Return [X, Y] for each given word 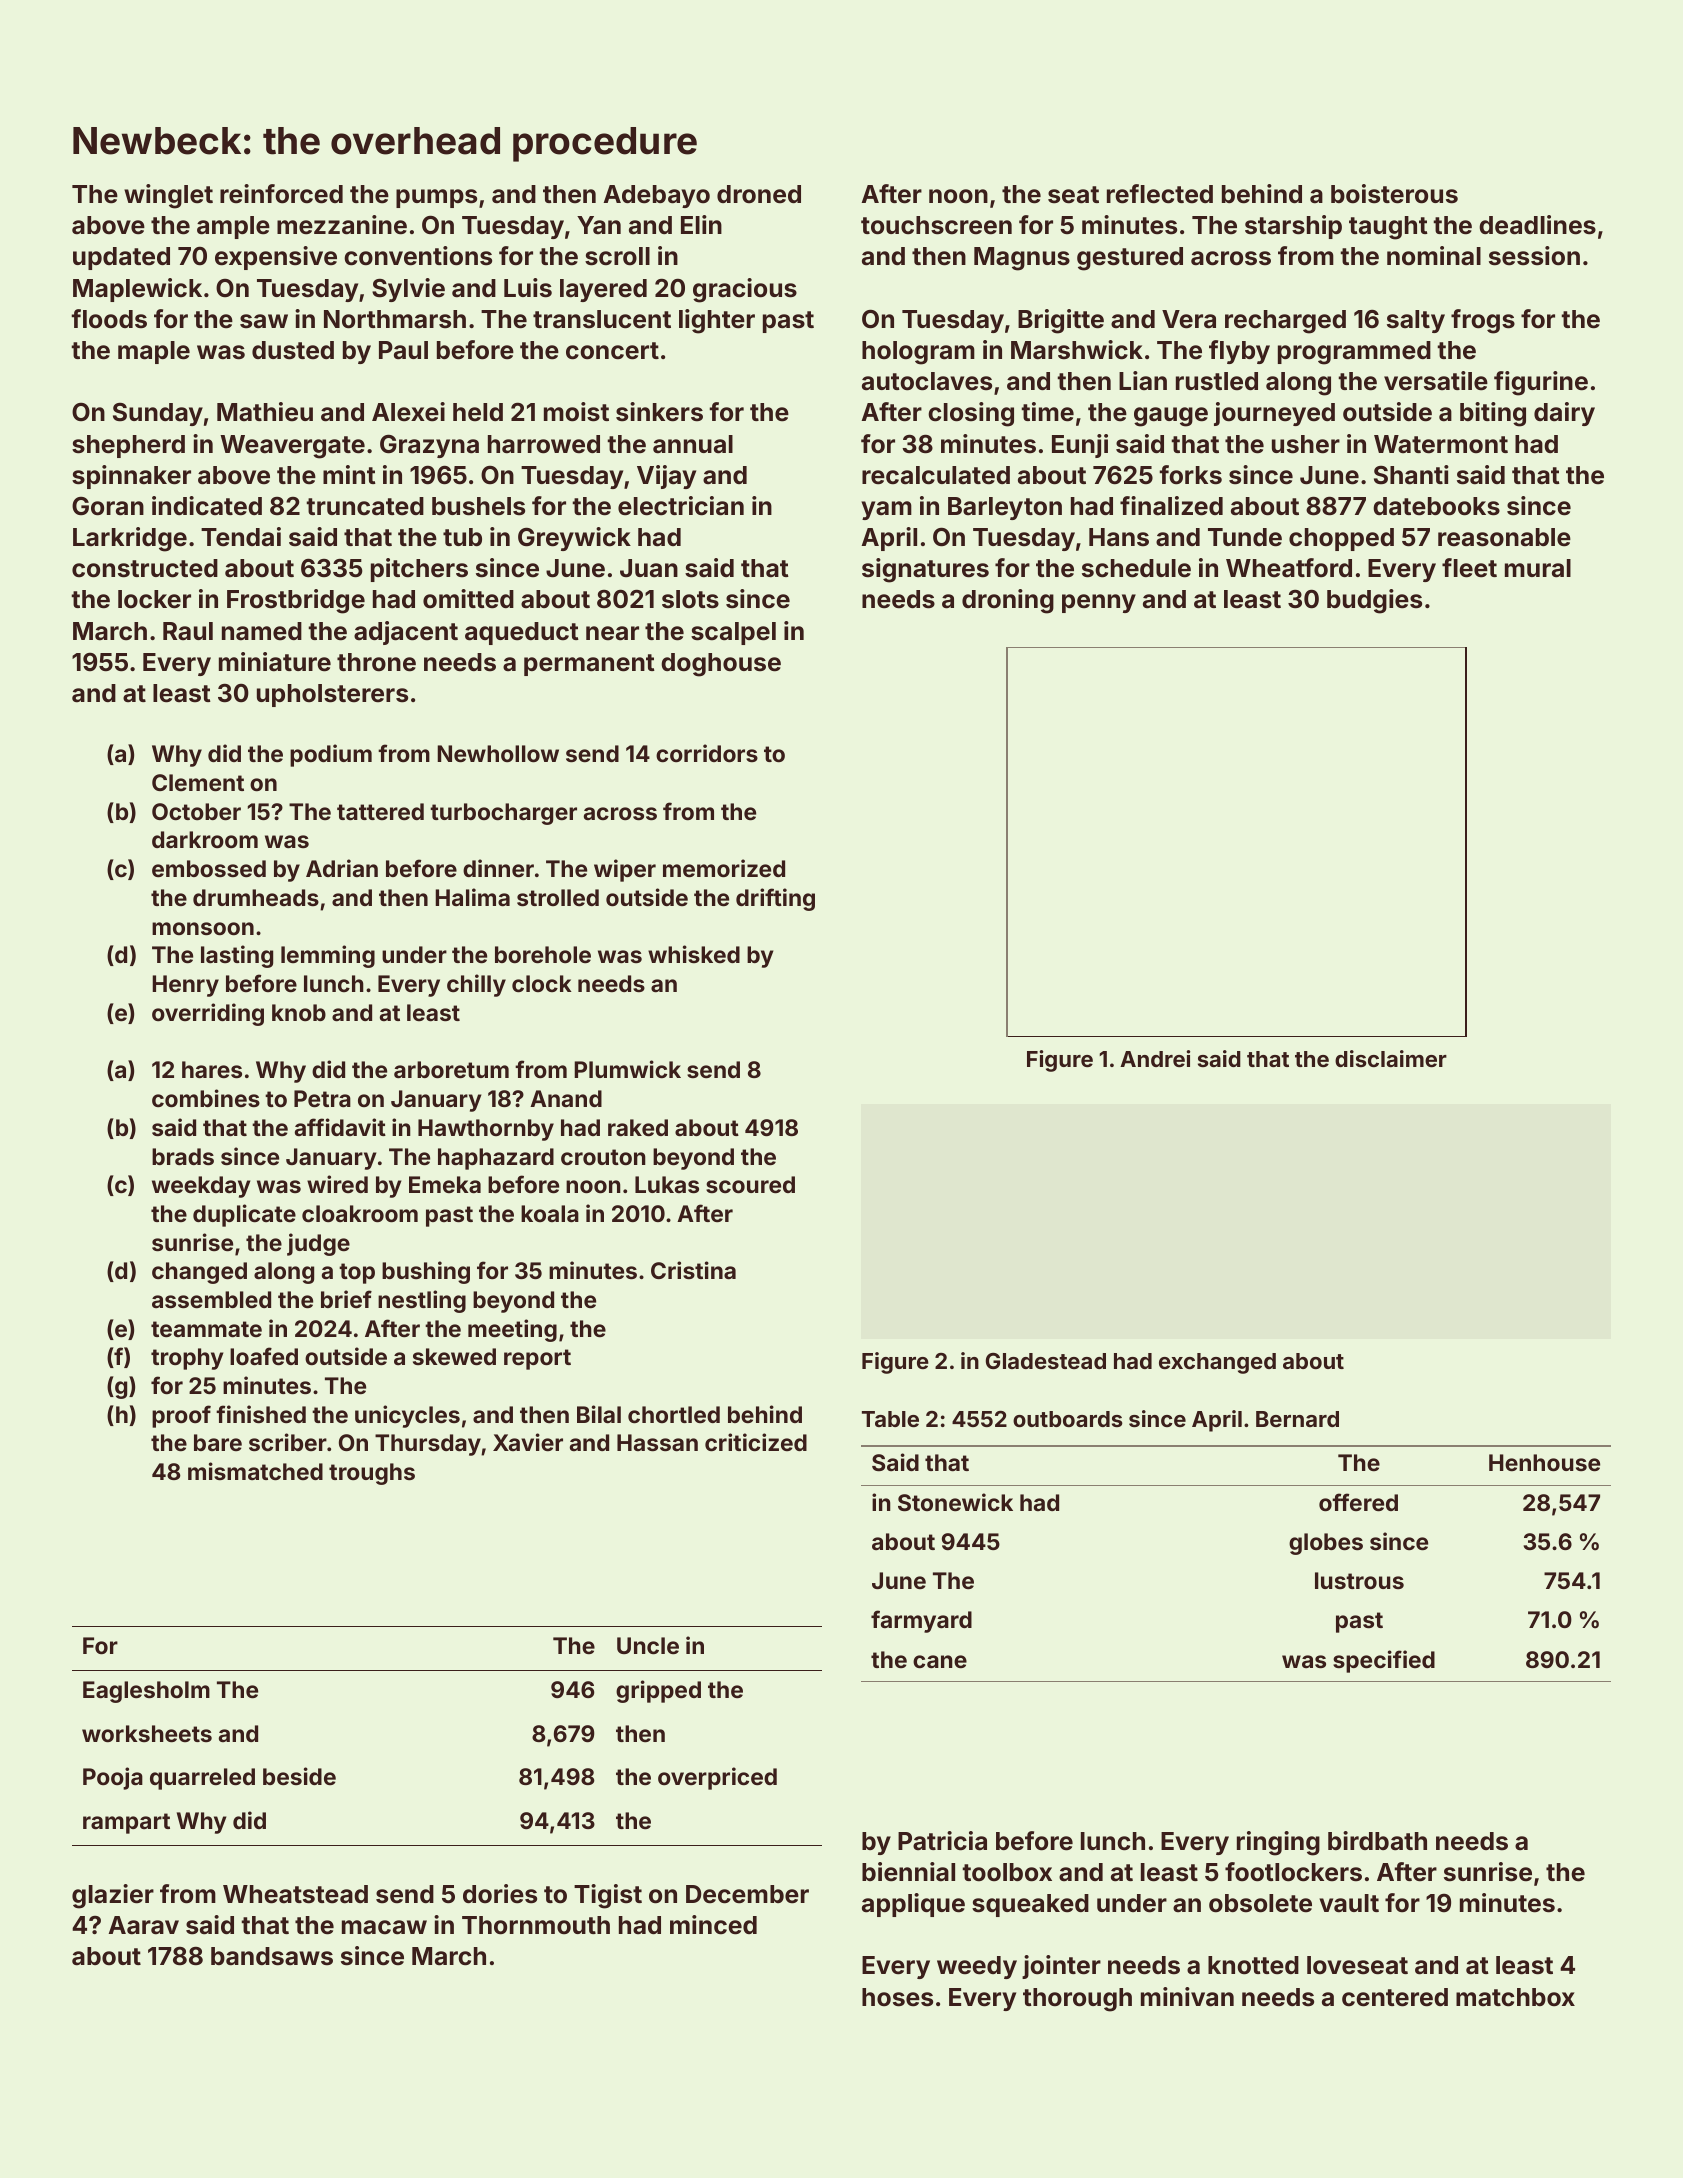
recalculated [936, 475]
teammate [206, 1329]
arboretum [451, 1069]
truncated [365, 506]
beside [299, 1776]
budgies [1374, 601]
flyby [1239, 352]
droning [1008, 601]
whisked [694, 954]
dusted [293, 350]
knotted [1253, 1965]
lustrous [1359, 1580]
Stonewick [955, 1502]
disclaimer [1391, 1058]
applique [913, 1905]
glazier [113, 1896]
